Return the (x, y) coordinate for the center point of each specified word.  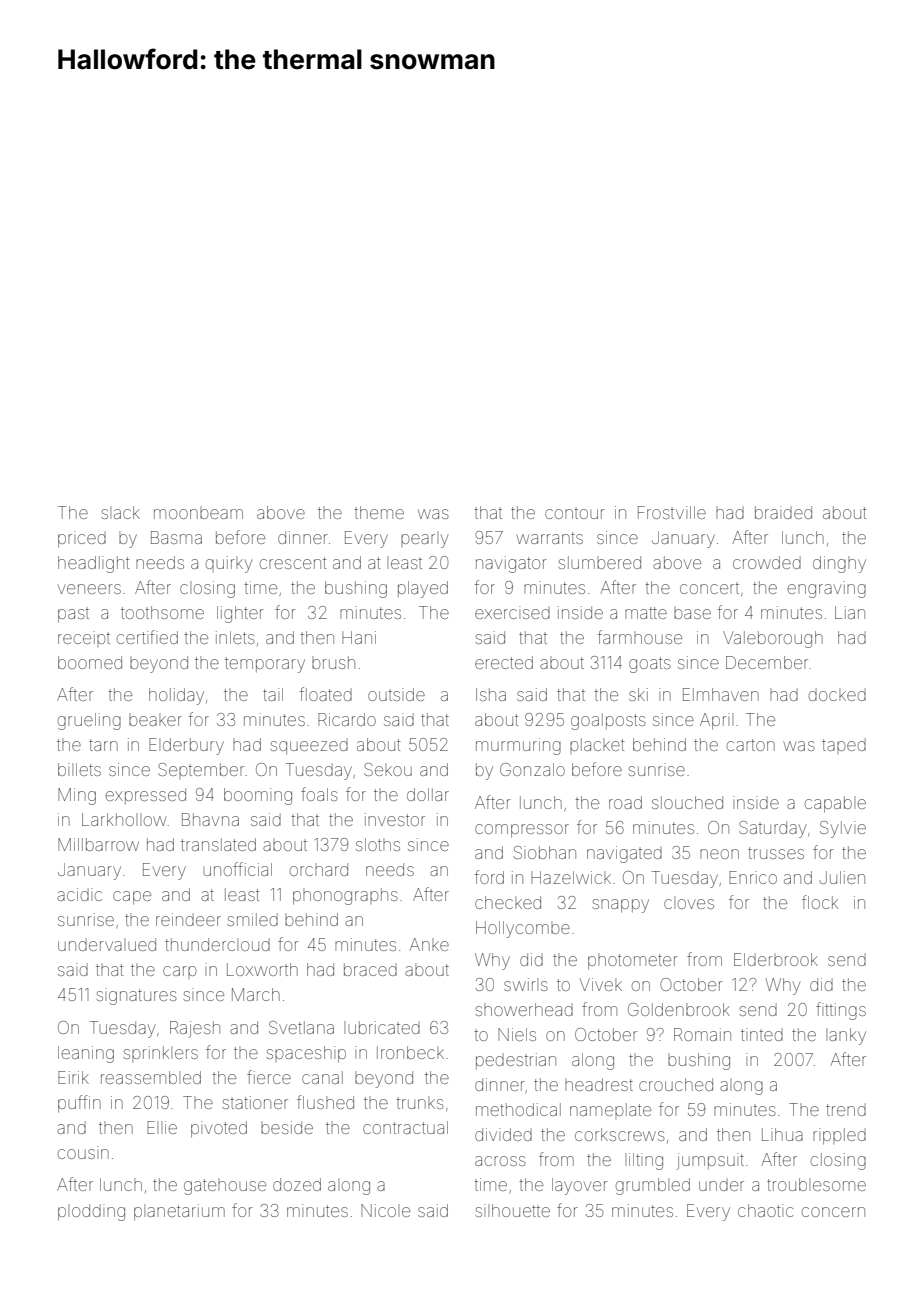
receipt (84, 639)
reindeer (188, 919)
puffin (79, 1104)
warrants (549, 538)
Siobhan (545, 852)
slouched (687, 802)
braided (783, 512)
